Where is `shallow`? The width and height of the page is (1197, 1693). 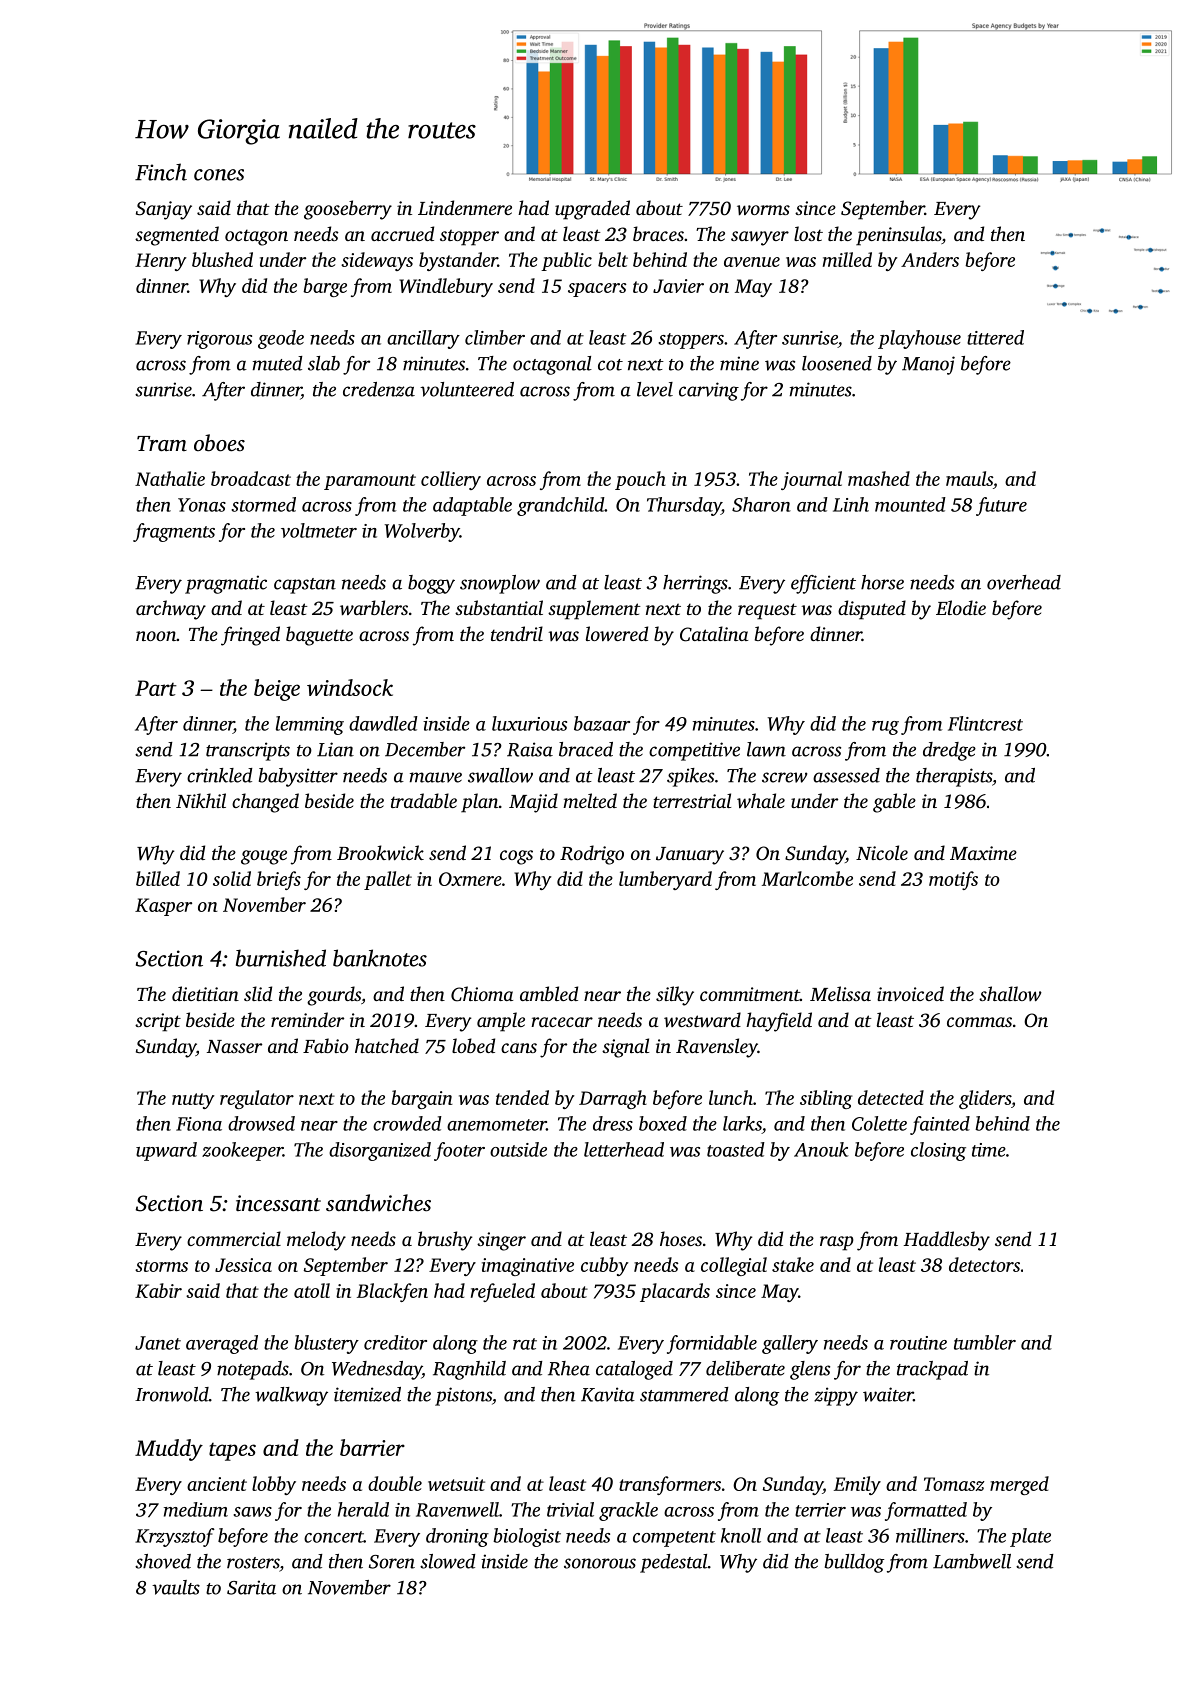 shallow is located at coordinates (1010, 993).
